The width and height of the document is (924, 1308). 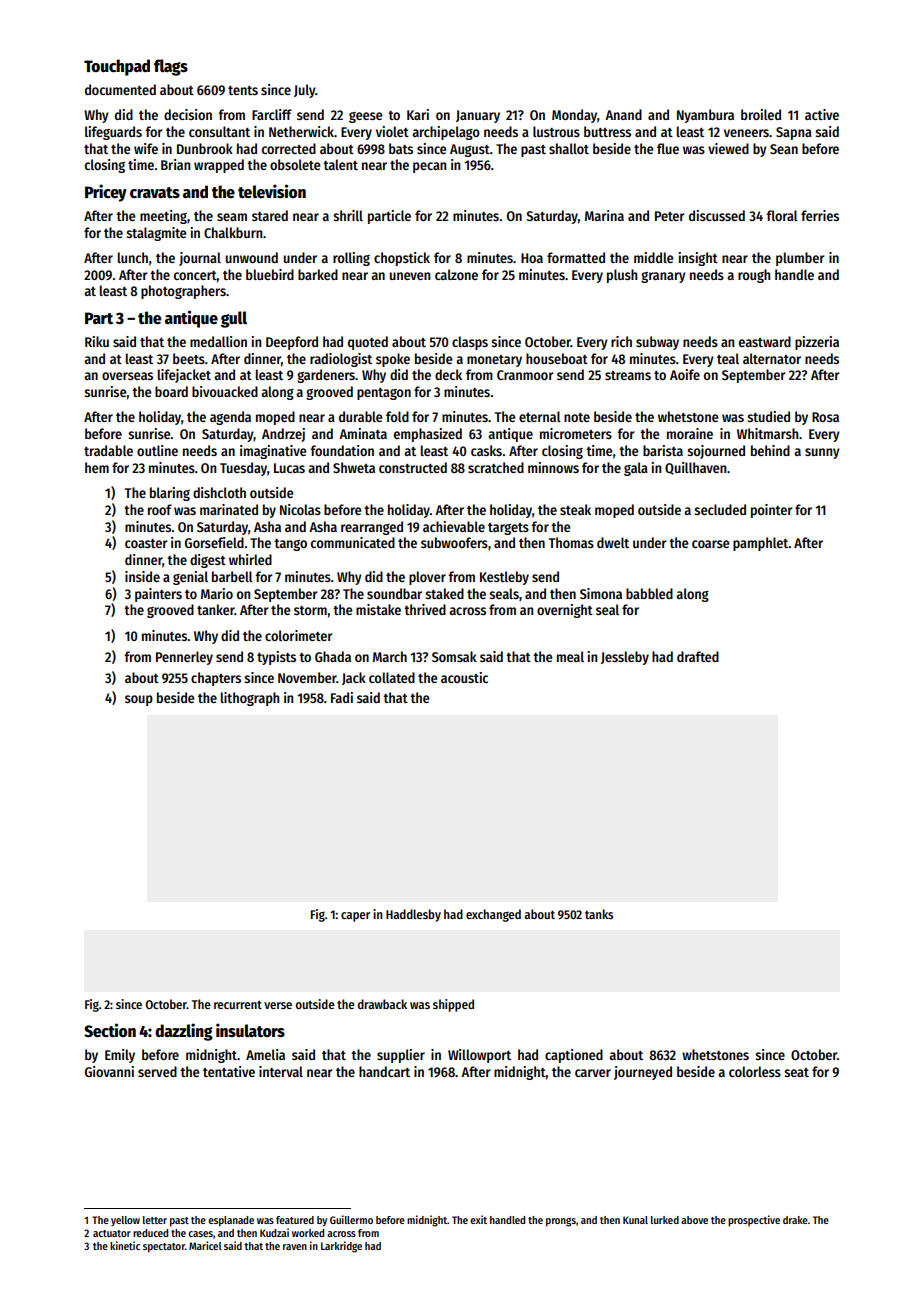 I want to click on tents, so click(x=243, y=90).
